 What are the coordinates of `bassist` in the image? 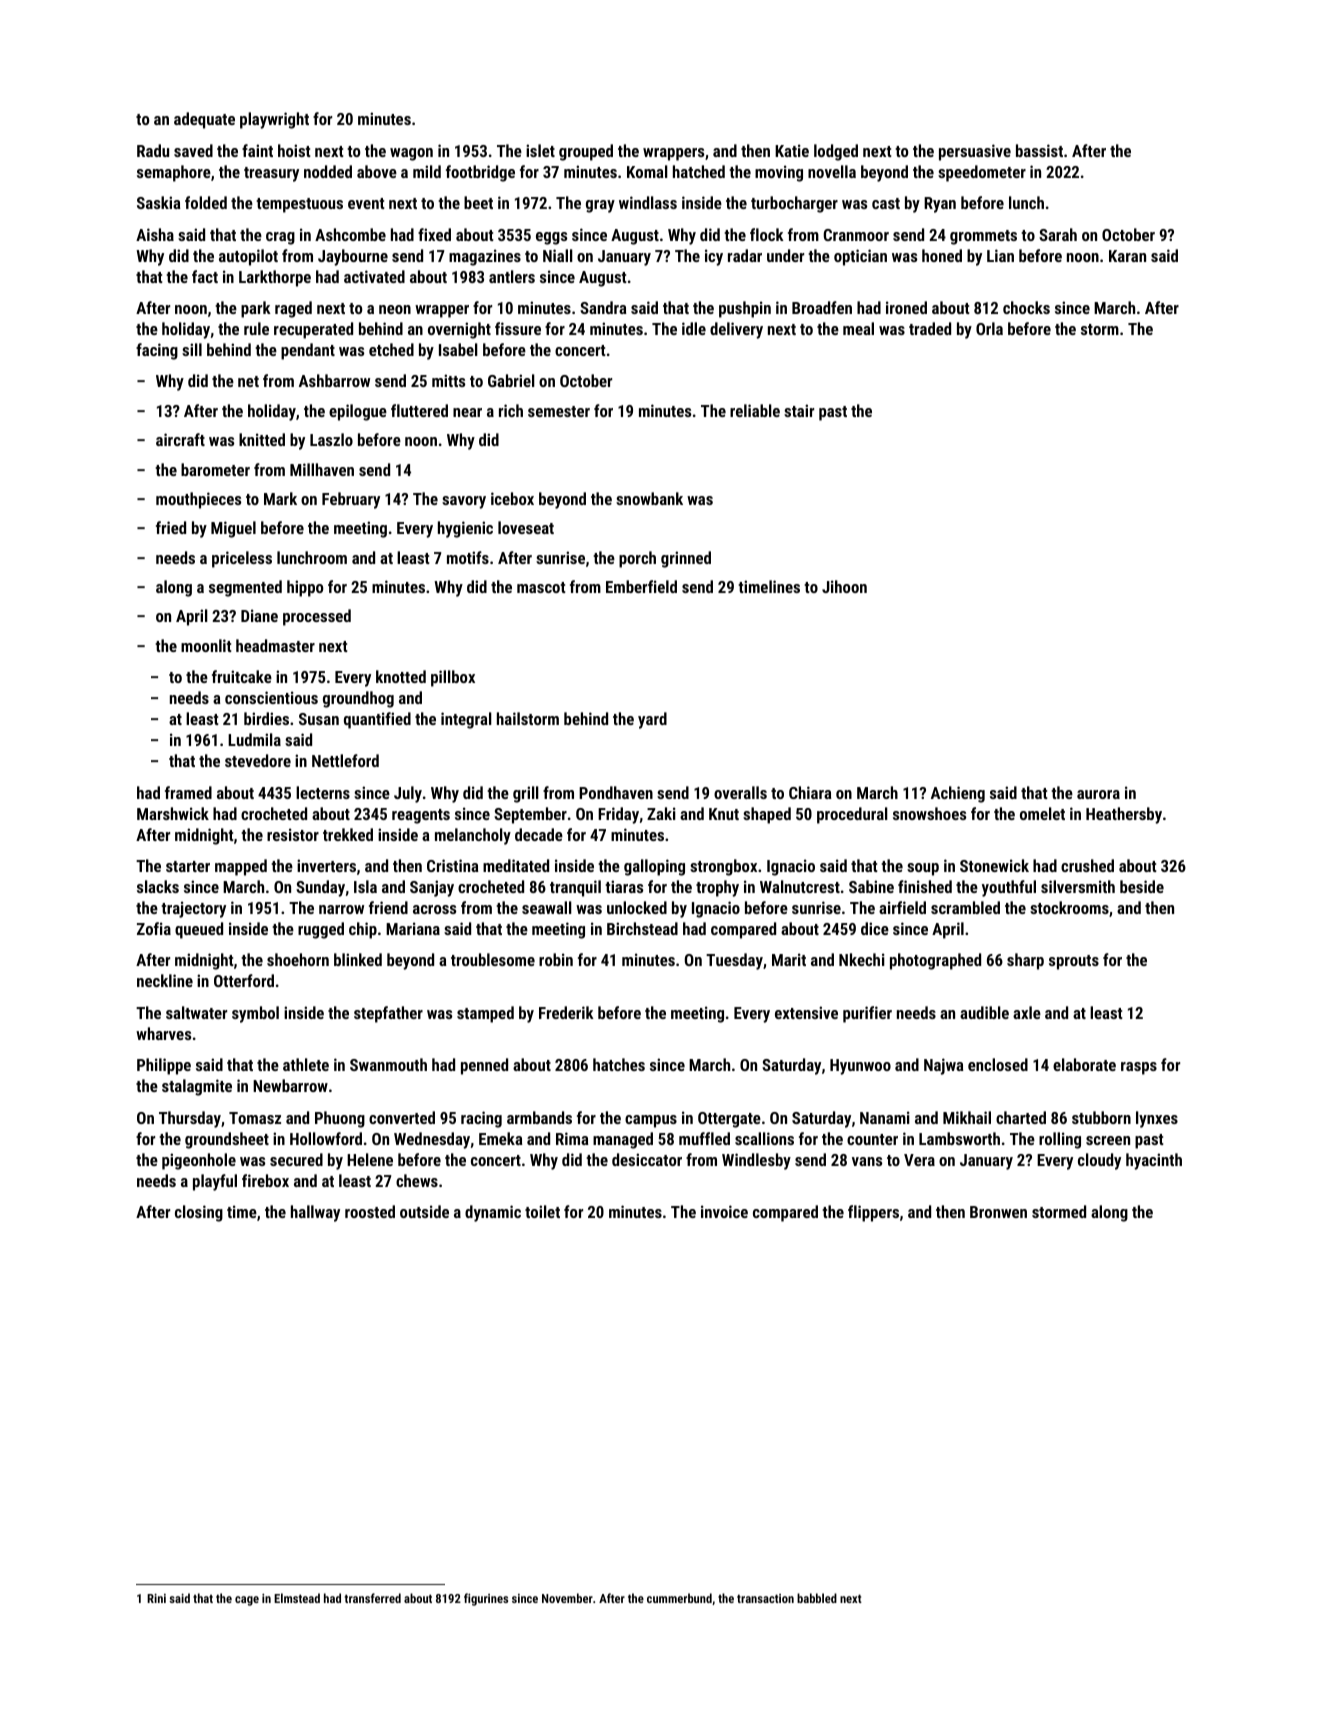 It's located at (1039, 150).
